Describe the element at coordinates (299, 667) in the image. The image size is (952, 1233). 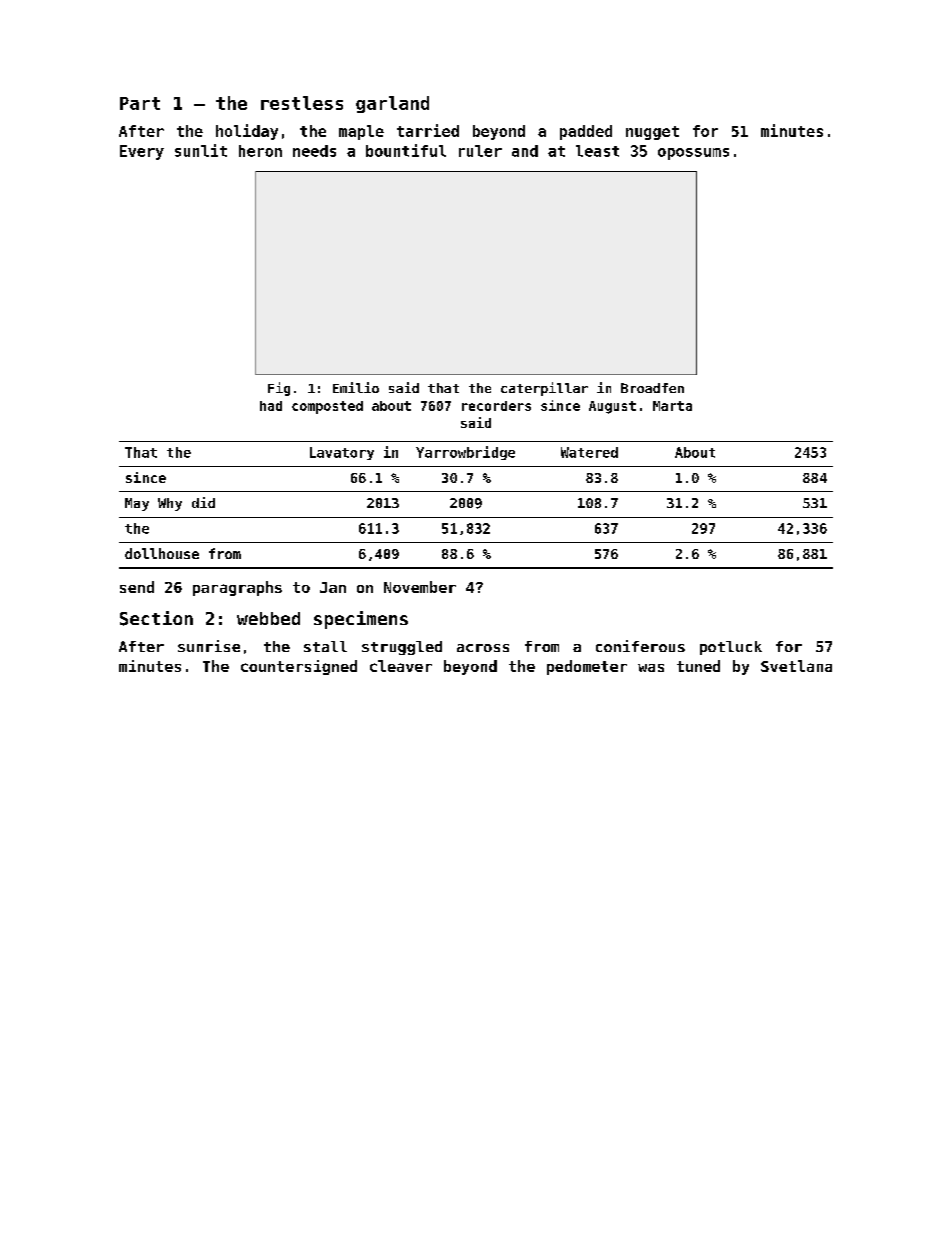
I see `countersigned` at that location.
